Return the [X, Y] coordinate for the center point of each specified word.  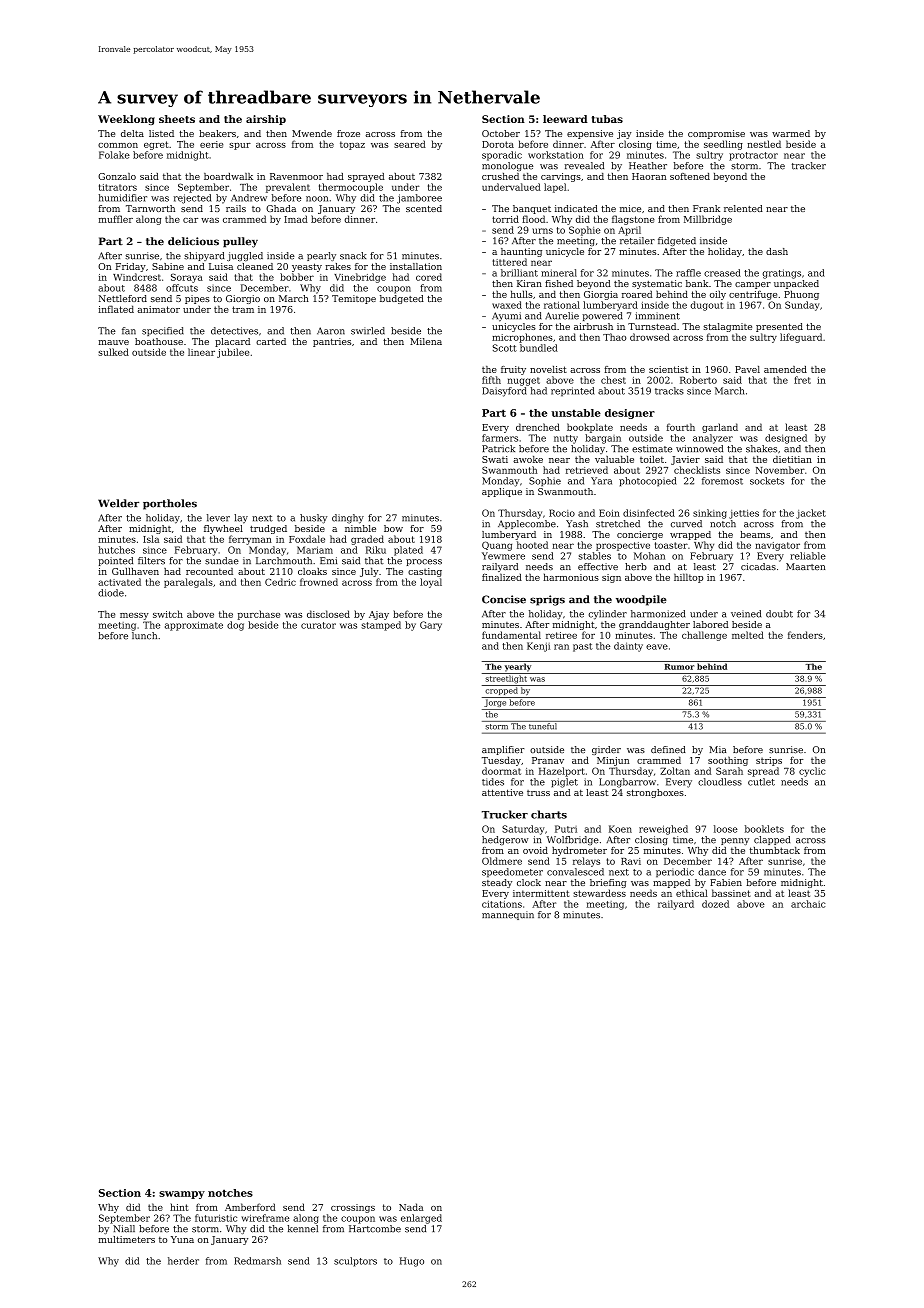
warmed [791, 133]
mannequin [508, 915]
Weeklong [126, 120]
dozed [715, 904]
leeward [565, 119]
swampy [182, 1195]
